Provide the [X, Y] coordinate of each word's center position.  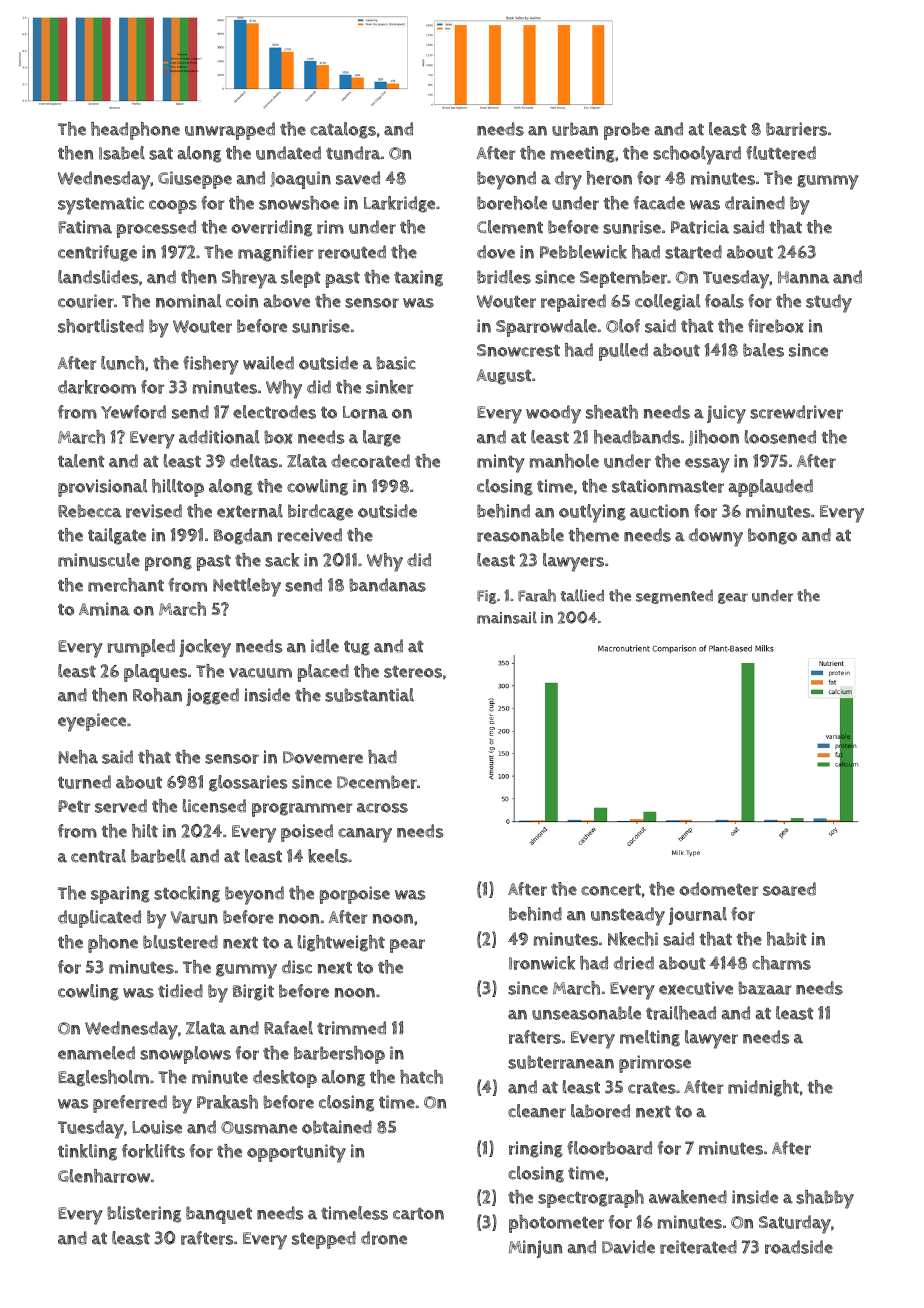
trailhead [681, 1013]
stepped [324, 1240]
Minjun [535, 1249]
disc [297, 967]
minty [501, 463]
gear [733, 598]
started [693, 252]
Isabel [122, 153]
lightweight [341, 943]
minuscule [99, 560]
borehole [512, 203]
